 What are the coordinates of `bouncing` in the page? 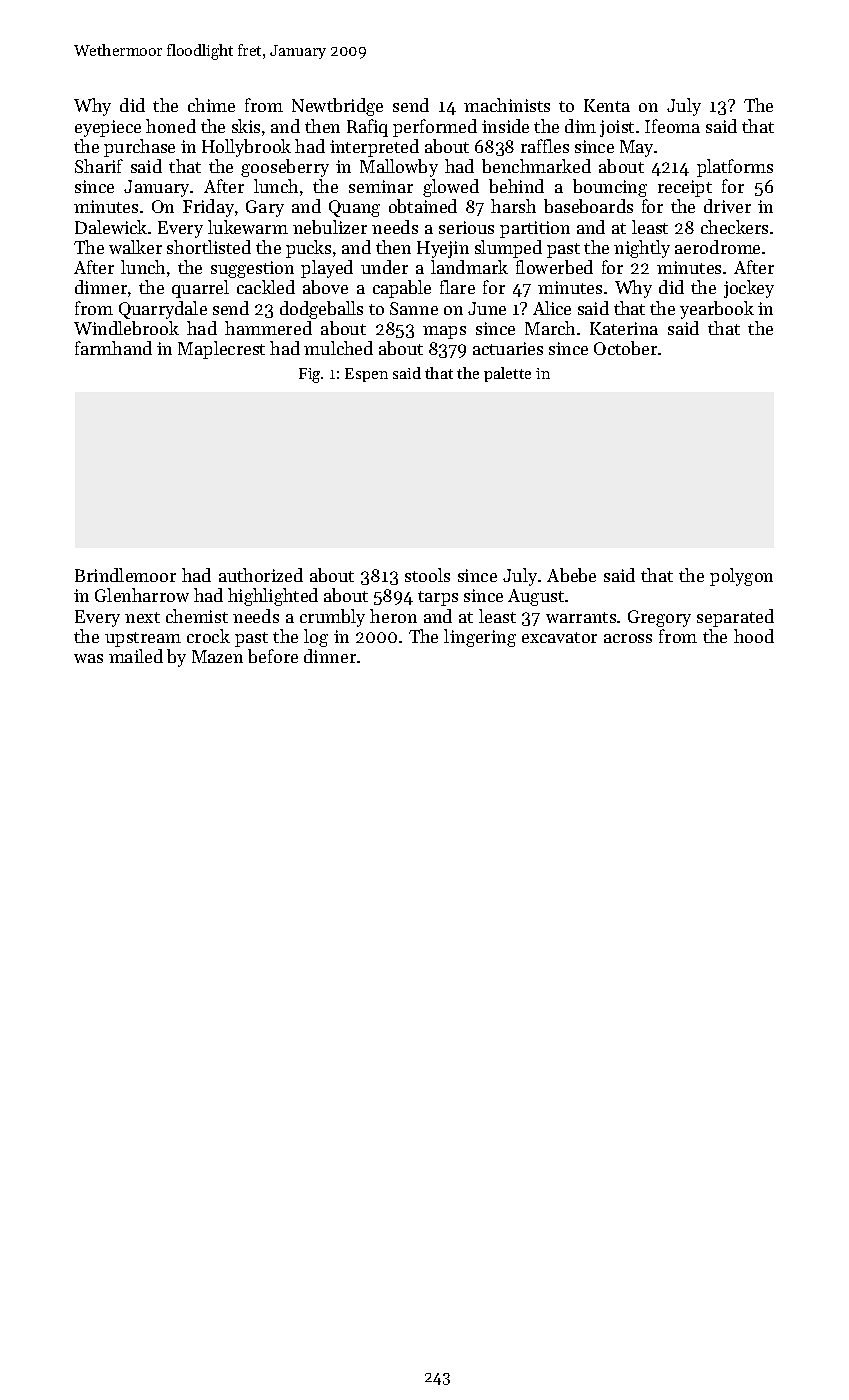 It's located at (610, 188).
